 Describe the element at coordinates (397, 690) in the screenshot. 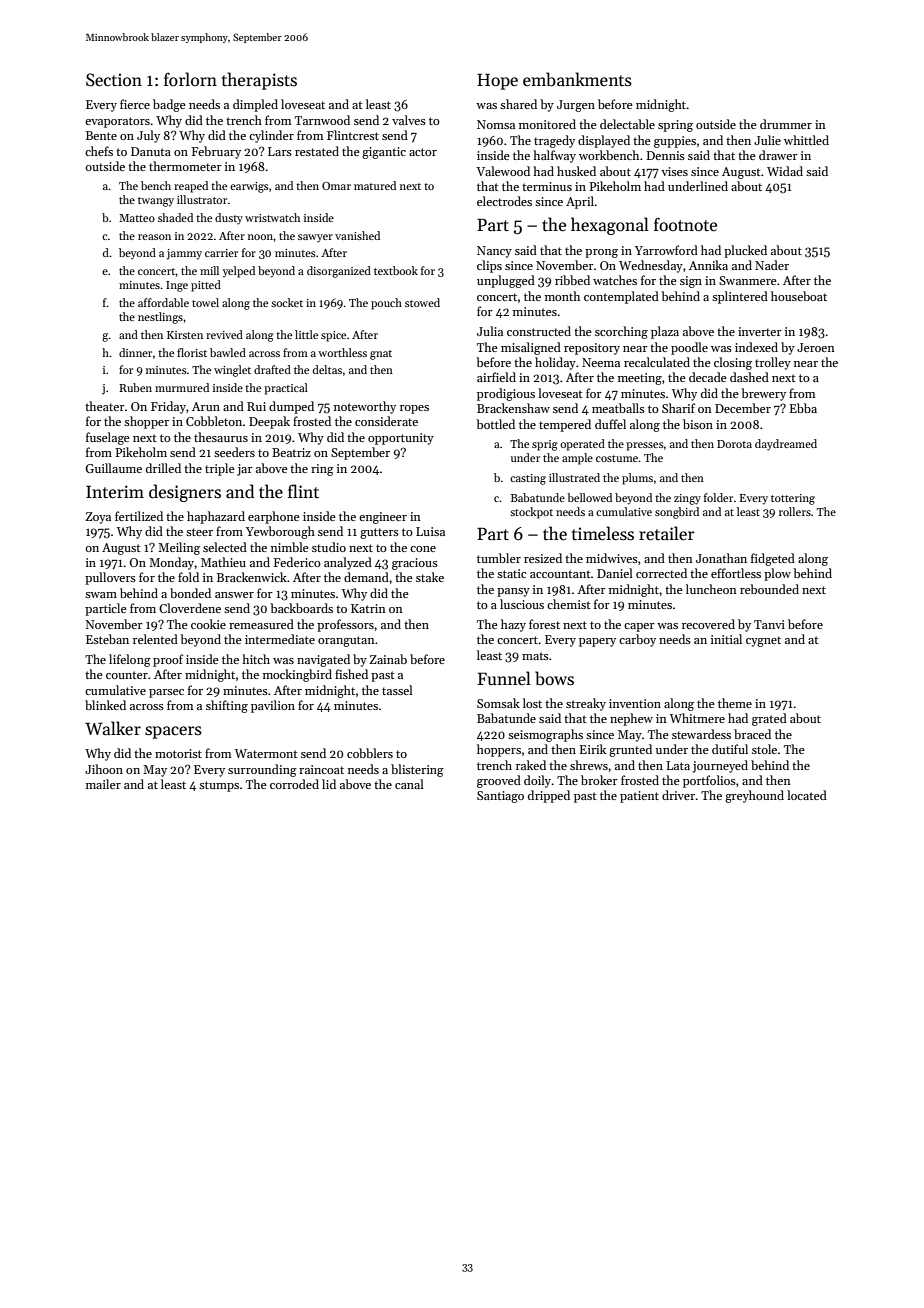

I see `tassel` at that location.
